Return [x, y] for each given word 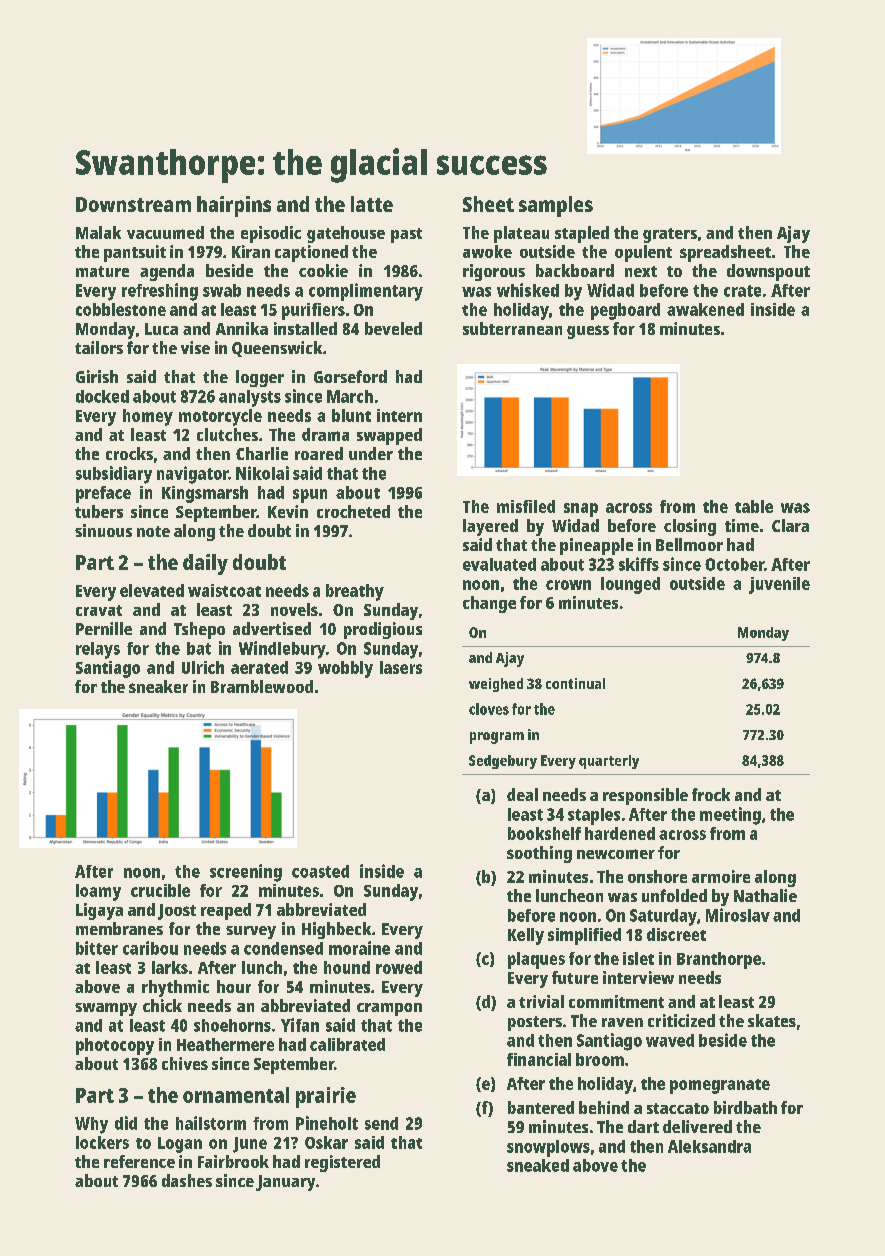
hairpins [234, 206]
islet [638, 958]
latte [372, 204]
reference [139, 1161]
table [754, 506]
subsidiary [114, 475]
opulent [643, 253]
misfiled [526, 506]
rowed [399, 967]
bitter [97, 948]
